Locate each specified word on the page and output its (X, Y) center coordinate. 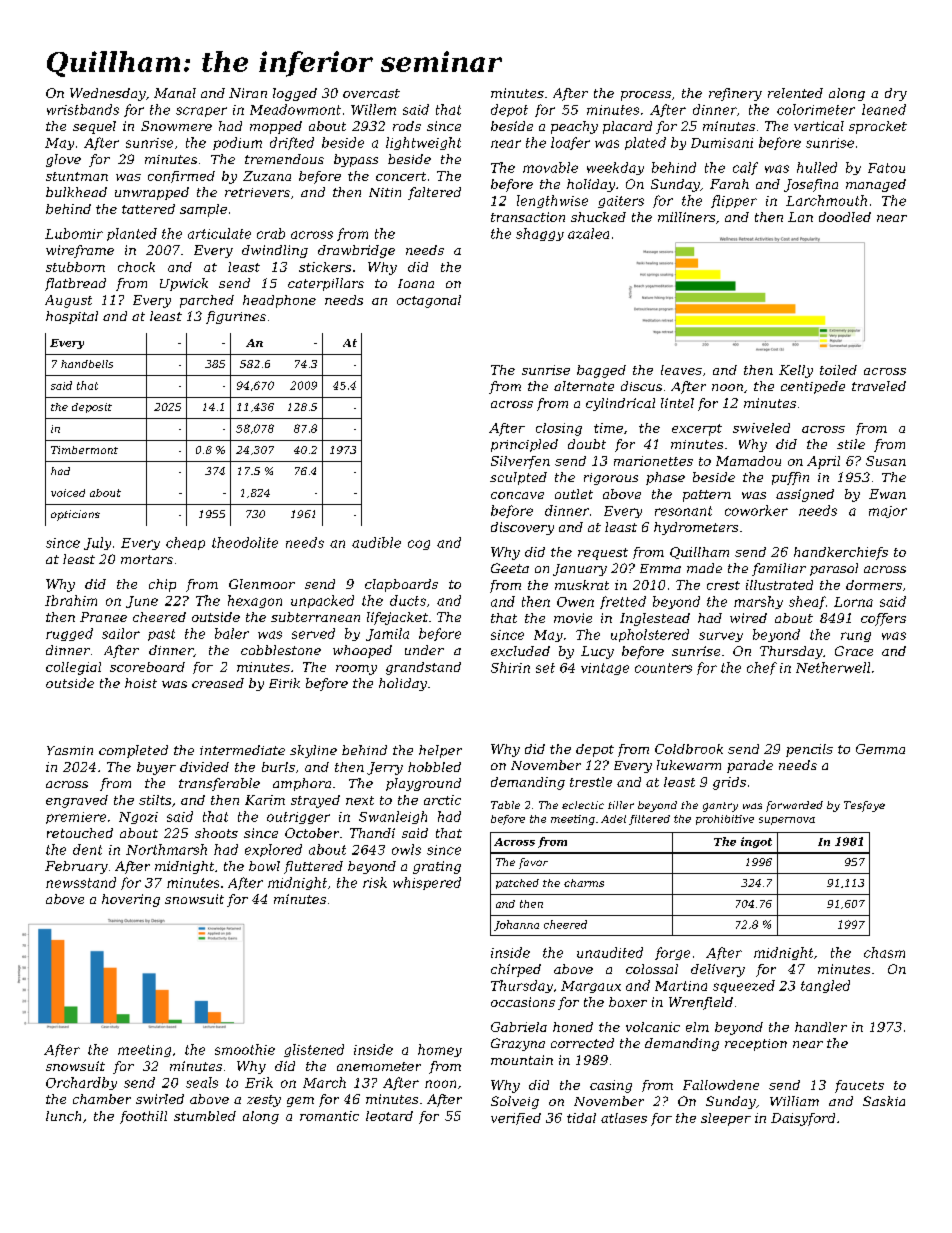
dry (896, 94)
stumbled (205, 1116)
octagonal (429, 301)
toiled (838, 370)
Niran (248, 93)
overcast (371, 93)
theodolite (245, 542)
